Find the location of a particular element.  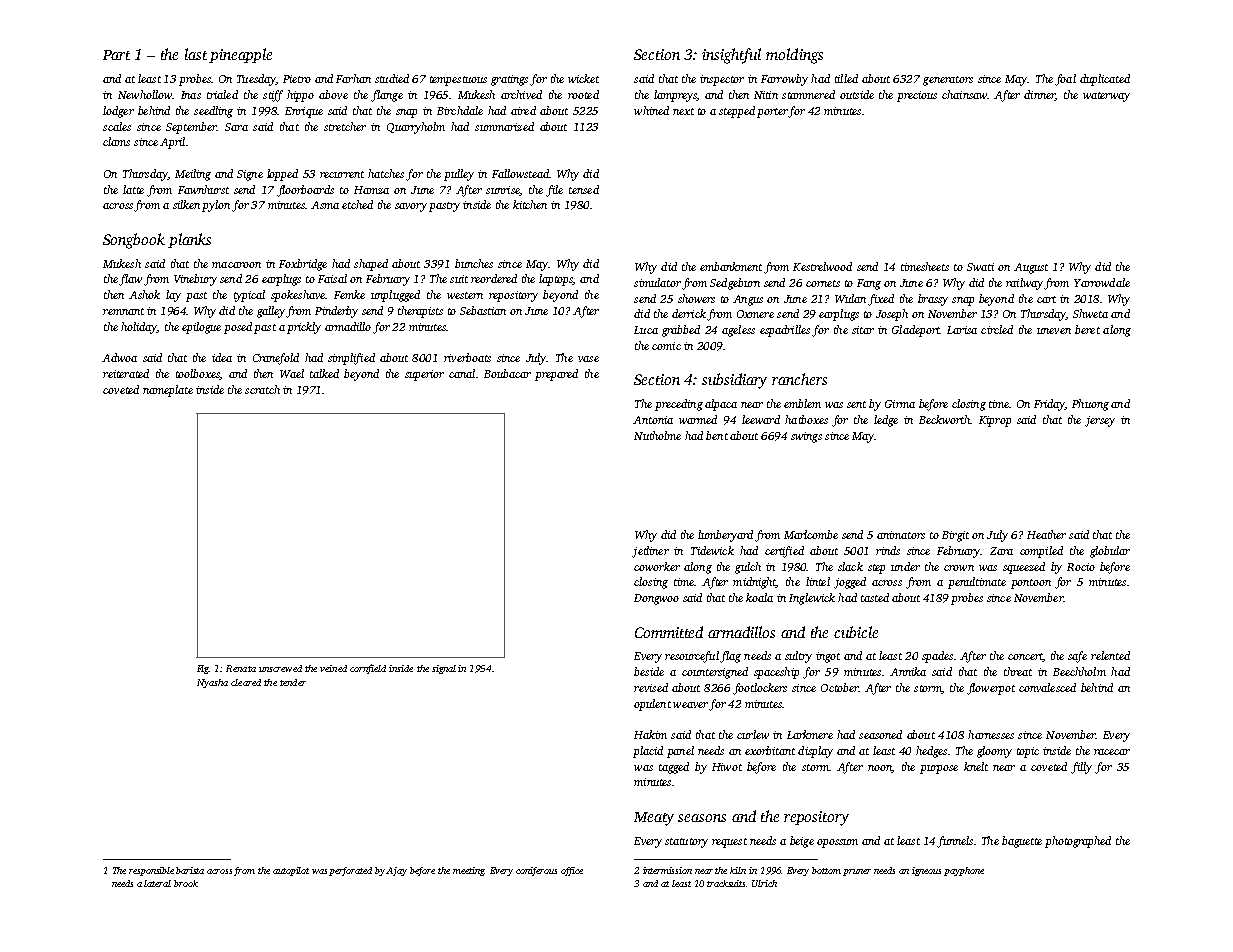

unscrewed is located at coordinates (280, 668).
